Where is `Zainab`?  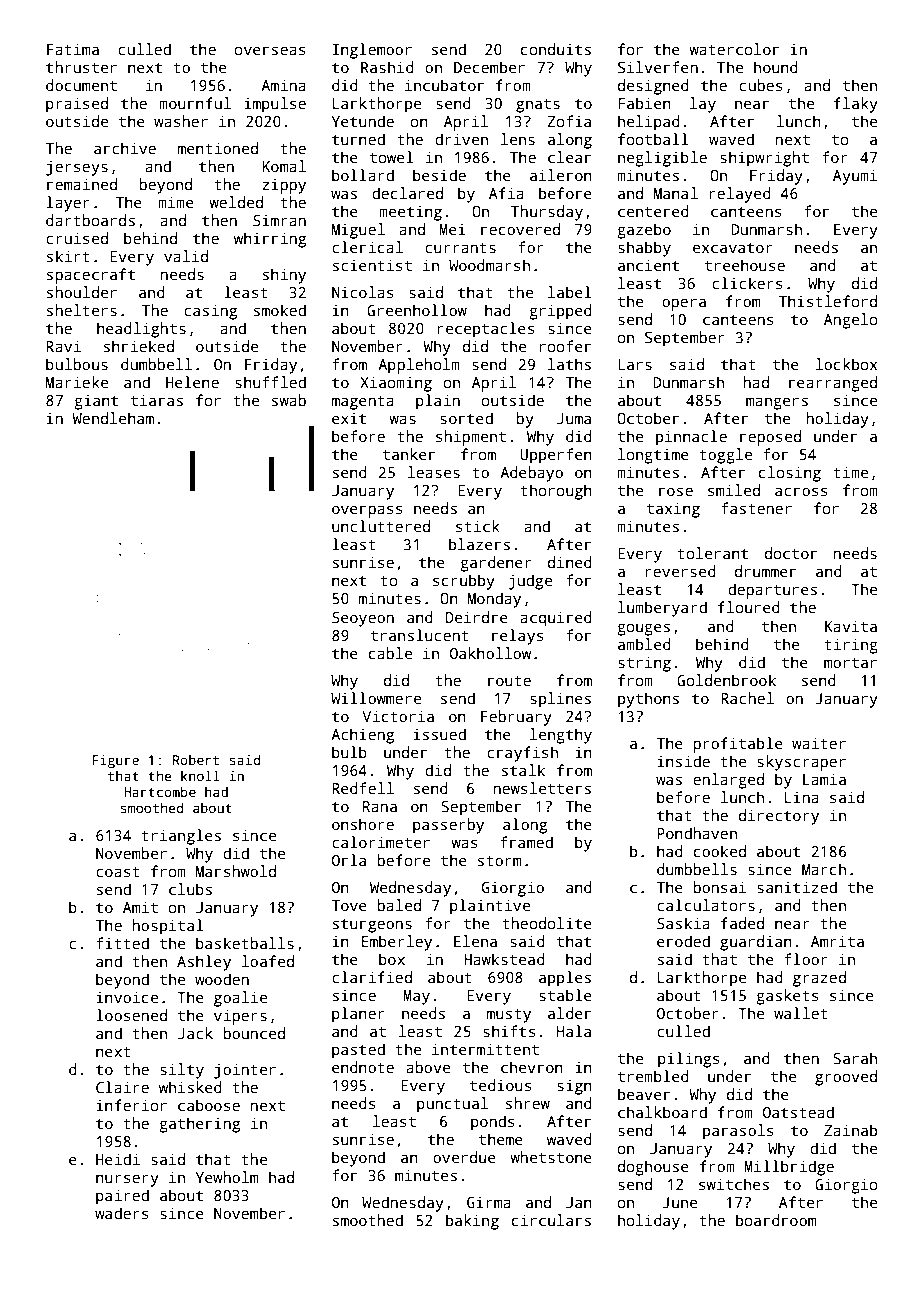 Zainab is located at coordinates (850, 1130).
